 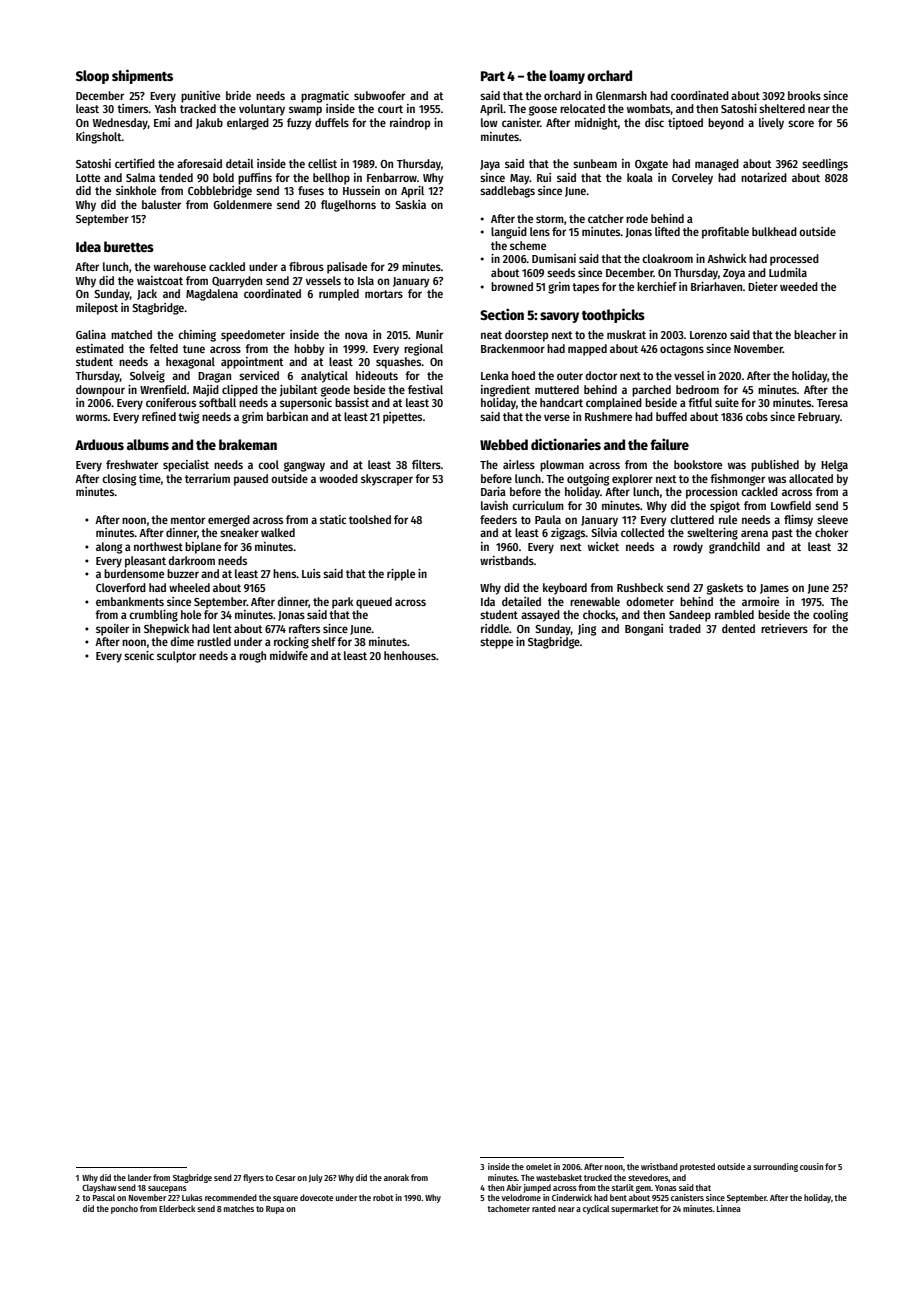 What do you see at coordinates (92, 77) in the screenshot?
I see `Sloop` at bounding box center [92, 77].
